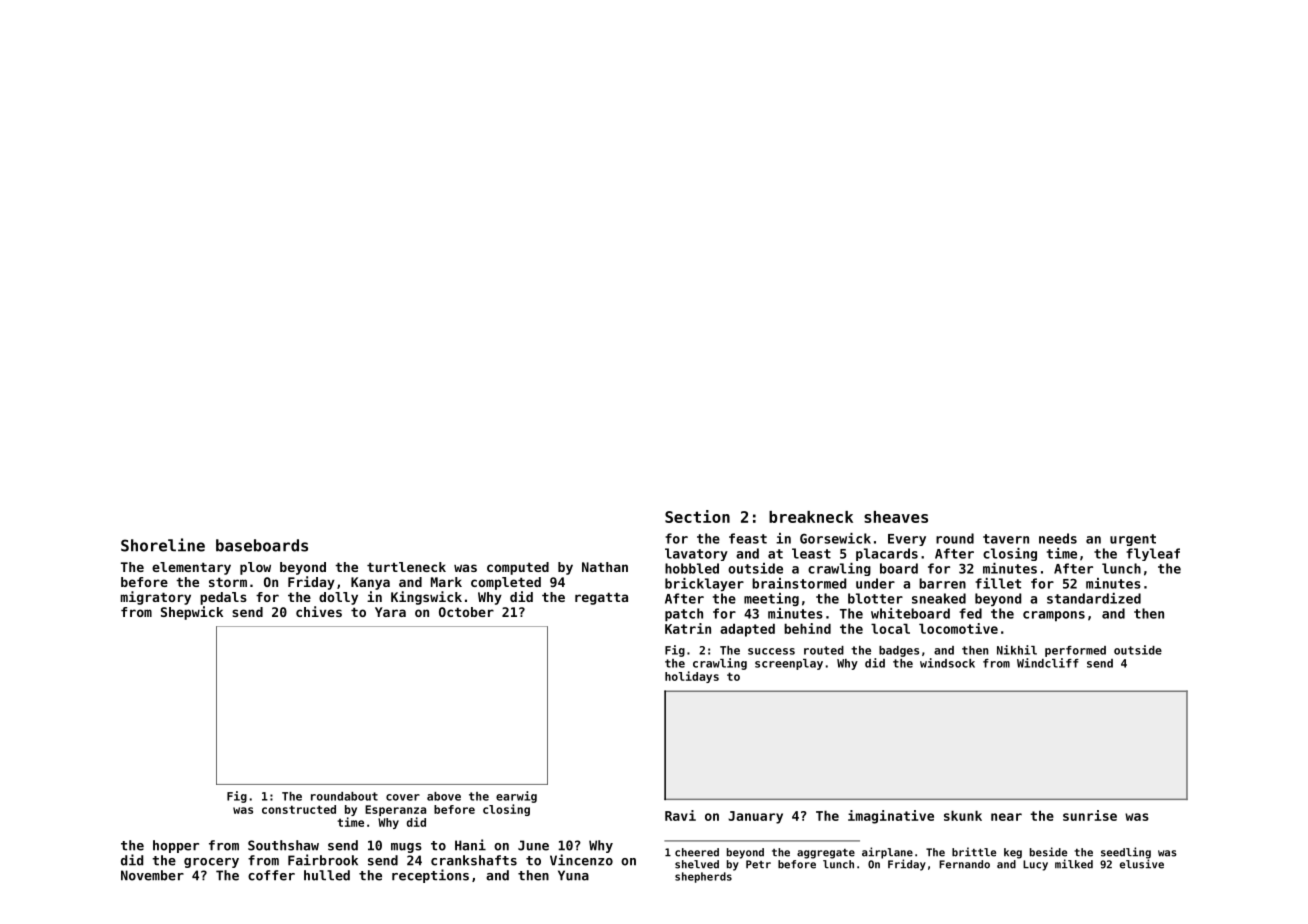 The width and height of the screenshot is (1308, 924). I want to click on elementary, so click(191, 568).
